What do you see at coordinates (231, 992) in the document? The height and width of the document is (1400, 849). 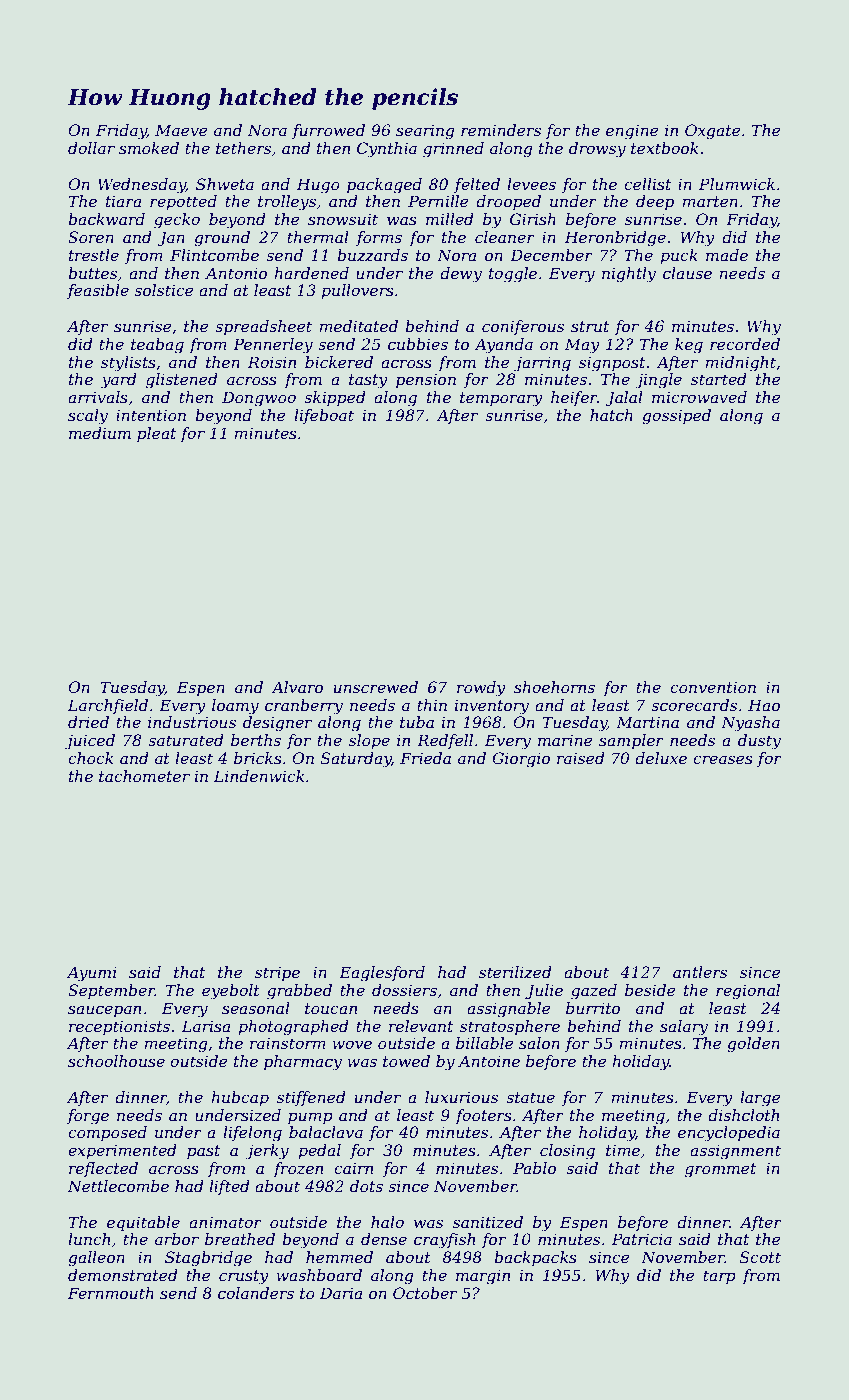 I see `eyebolt` at bounding box center [231, 992].
